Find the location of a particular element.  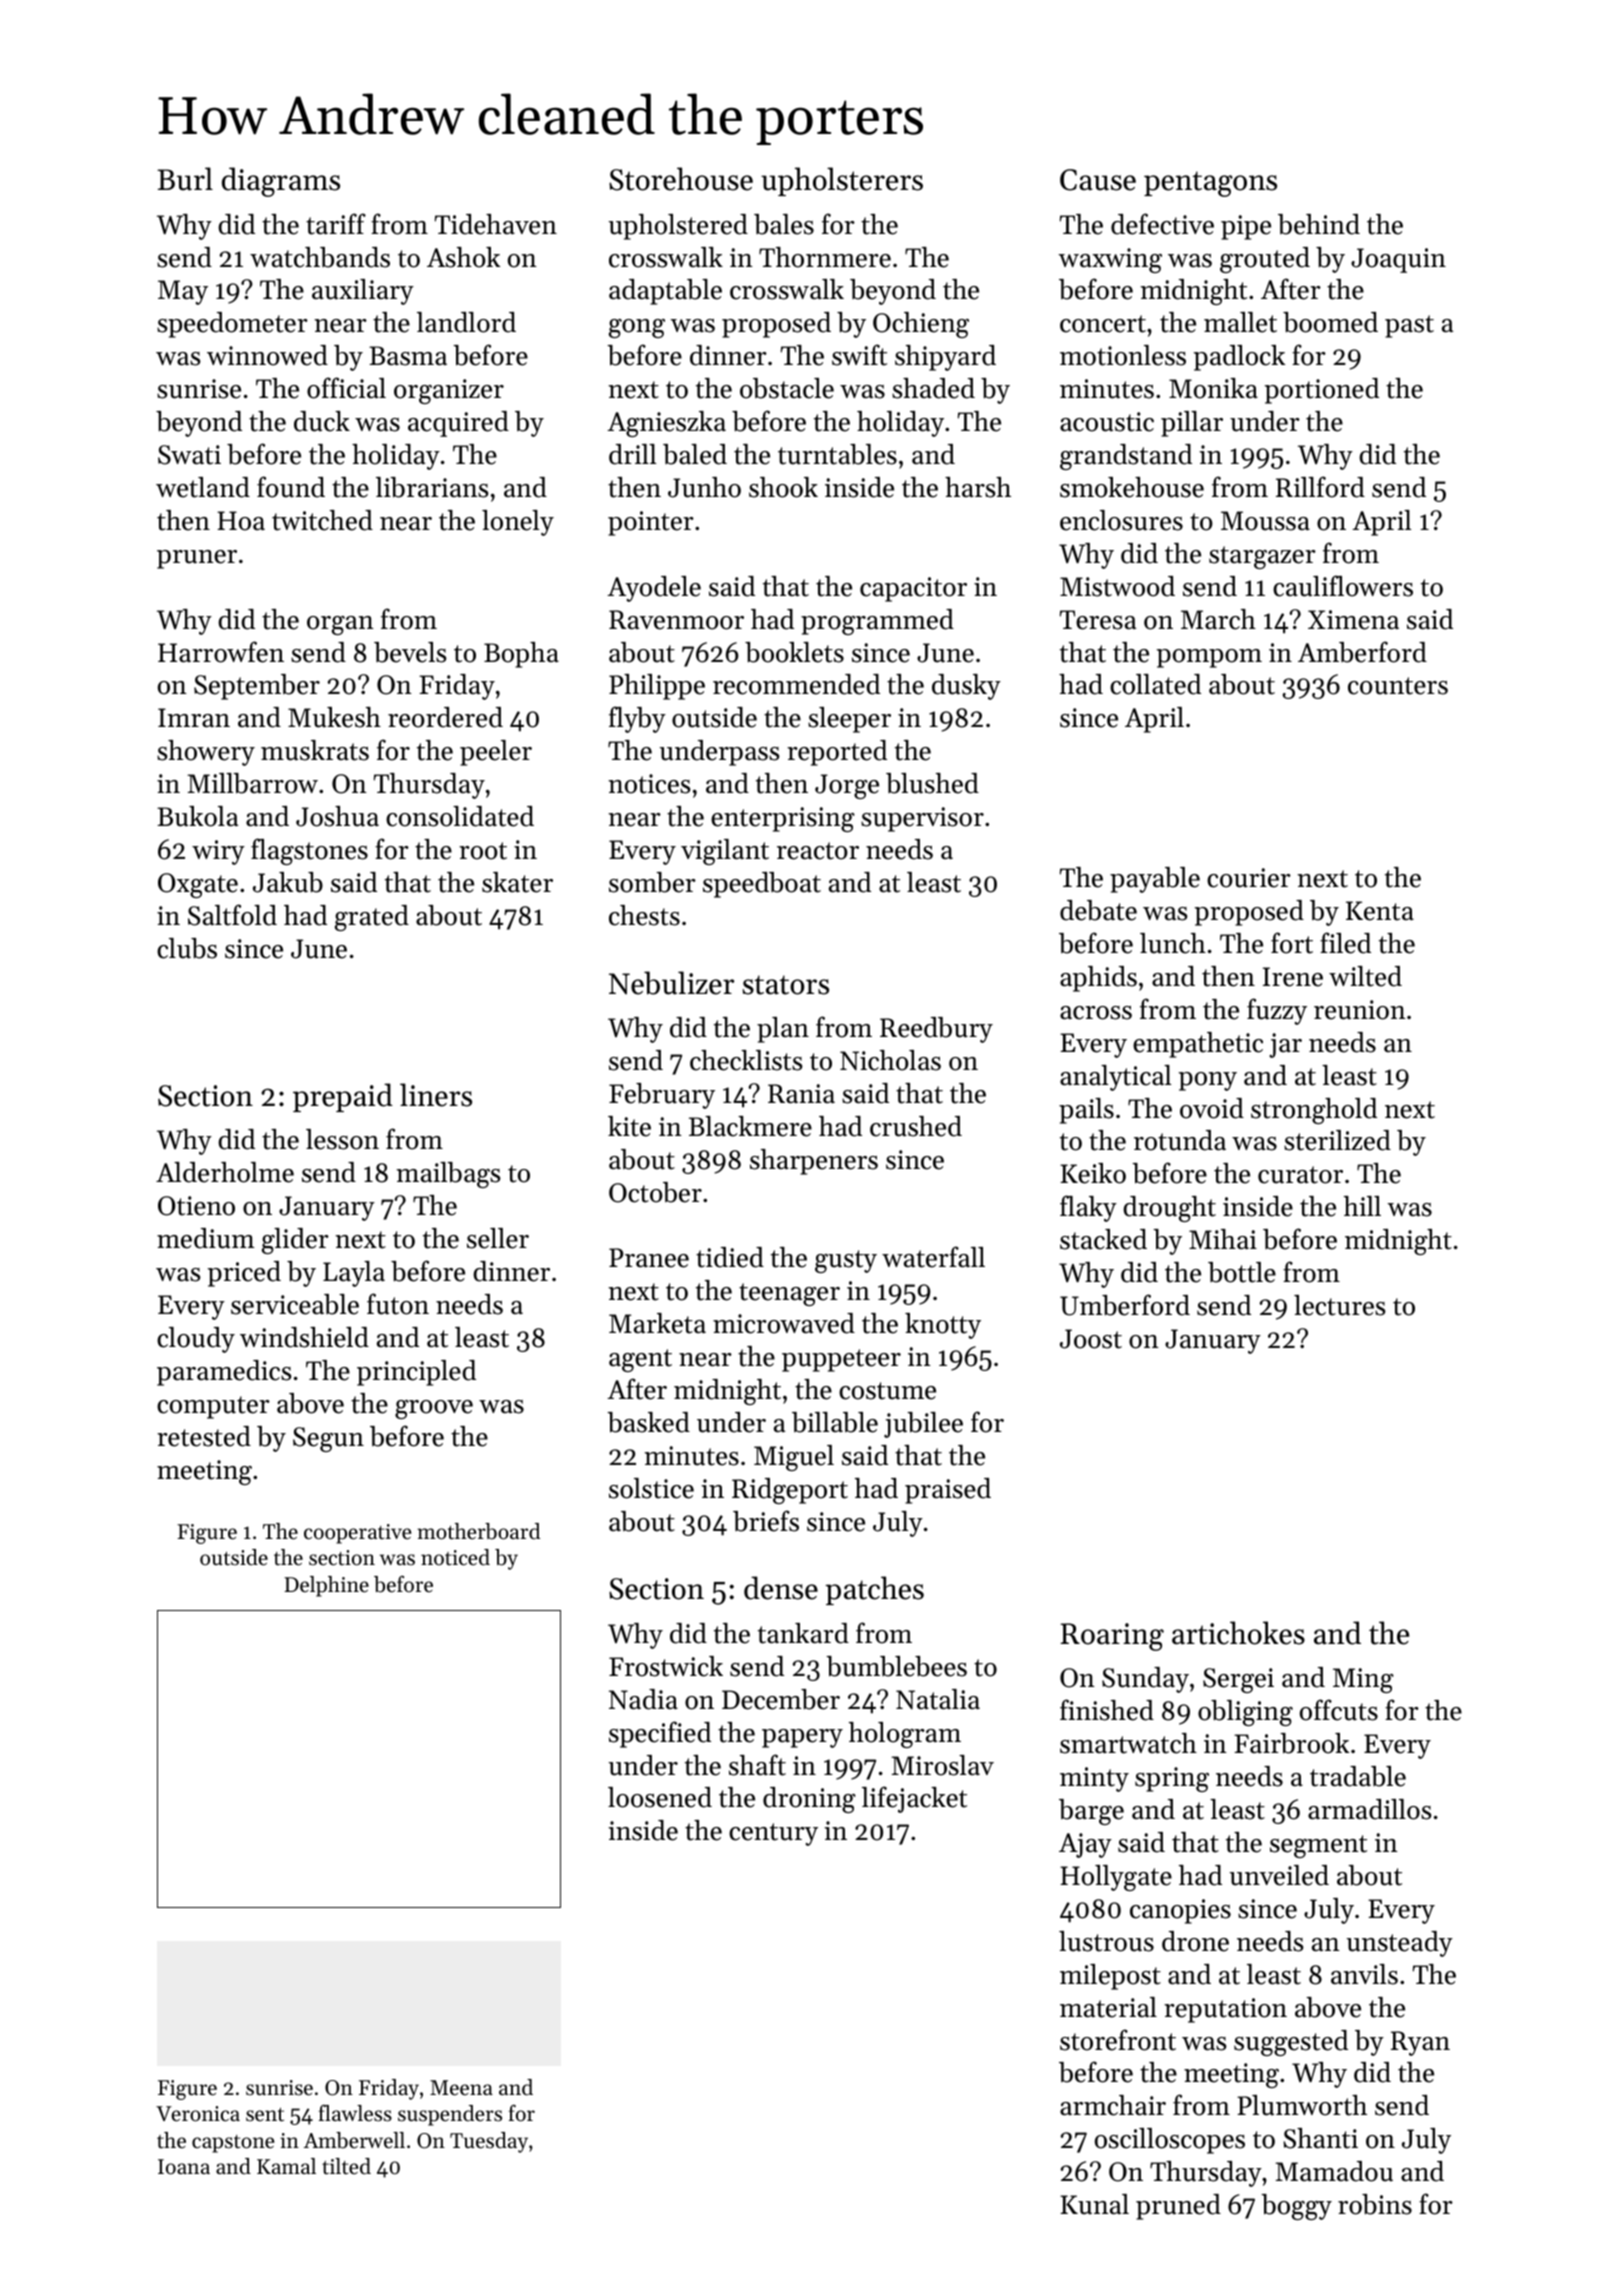

librarians is located at coordinates (432, 487).
